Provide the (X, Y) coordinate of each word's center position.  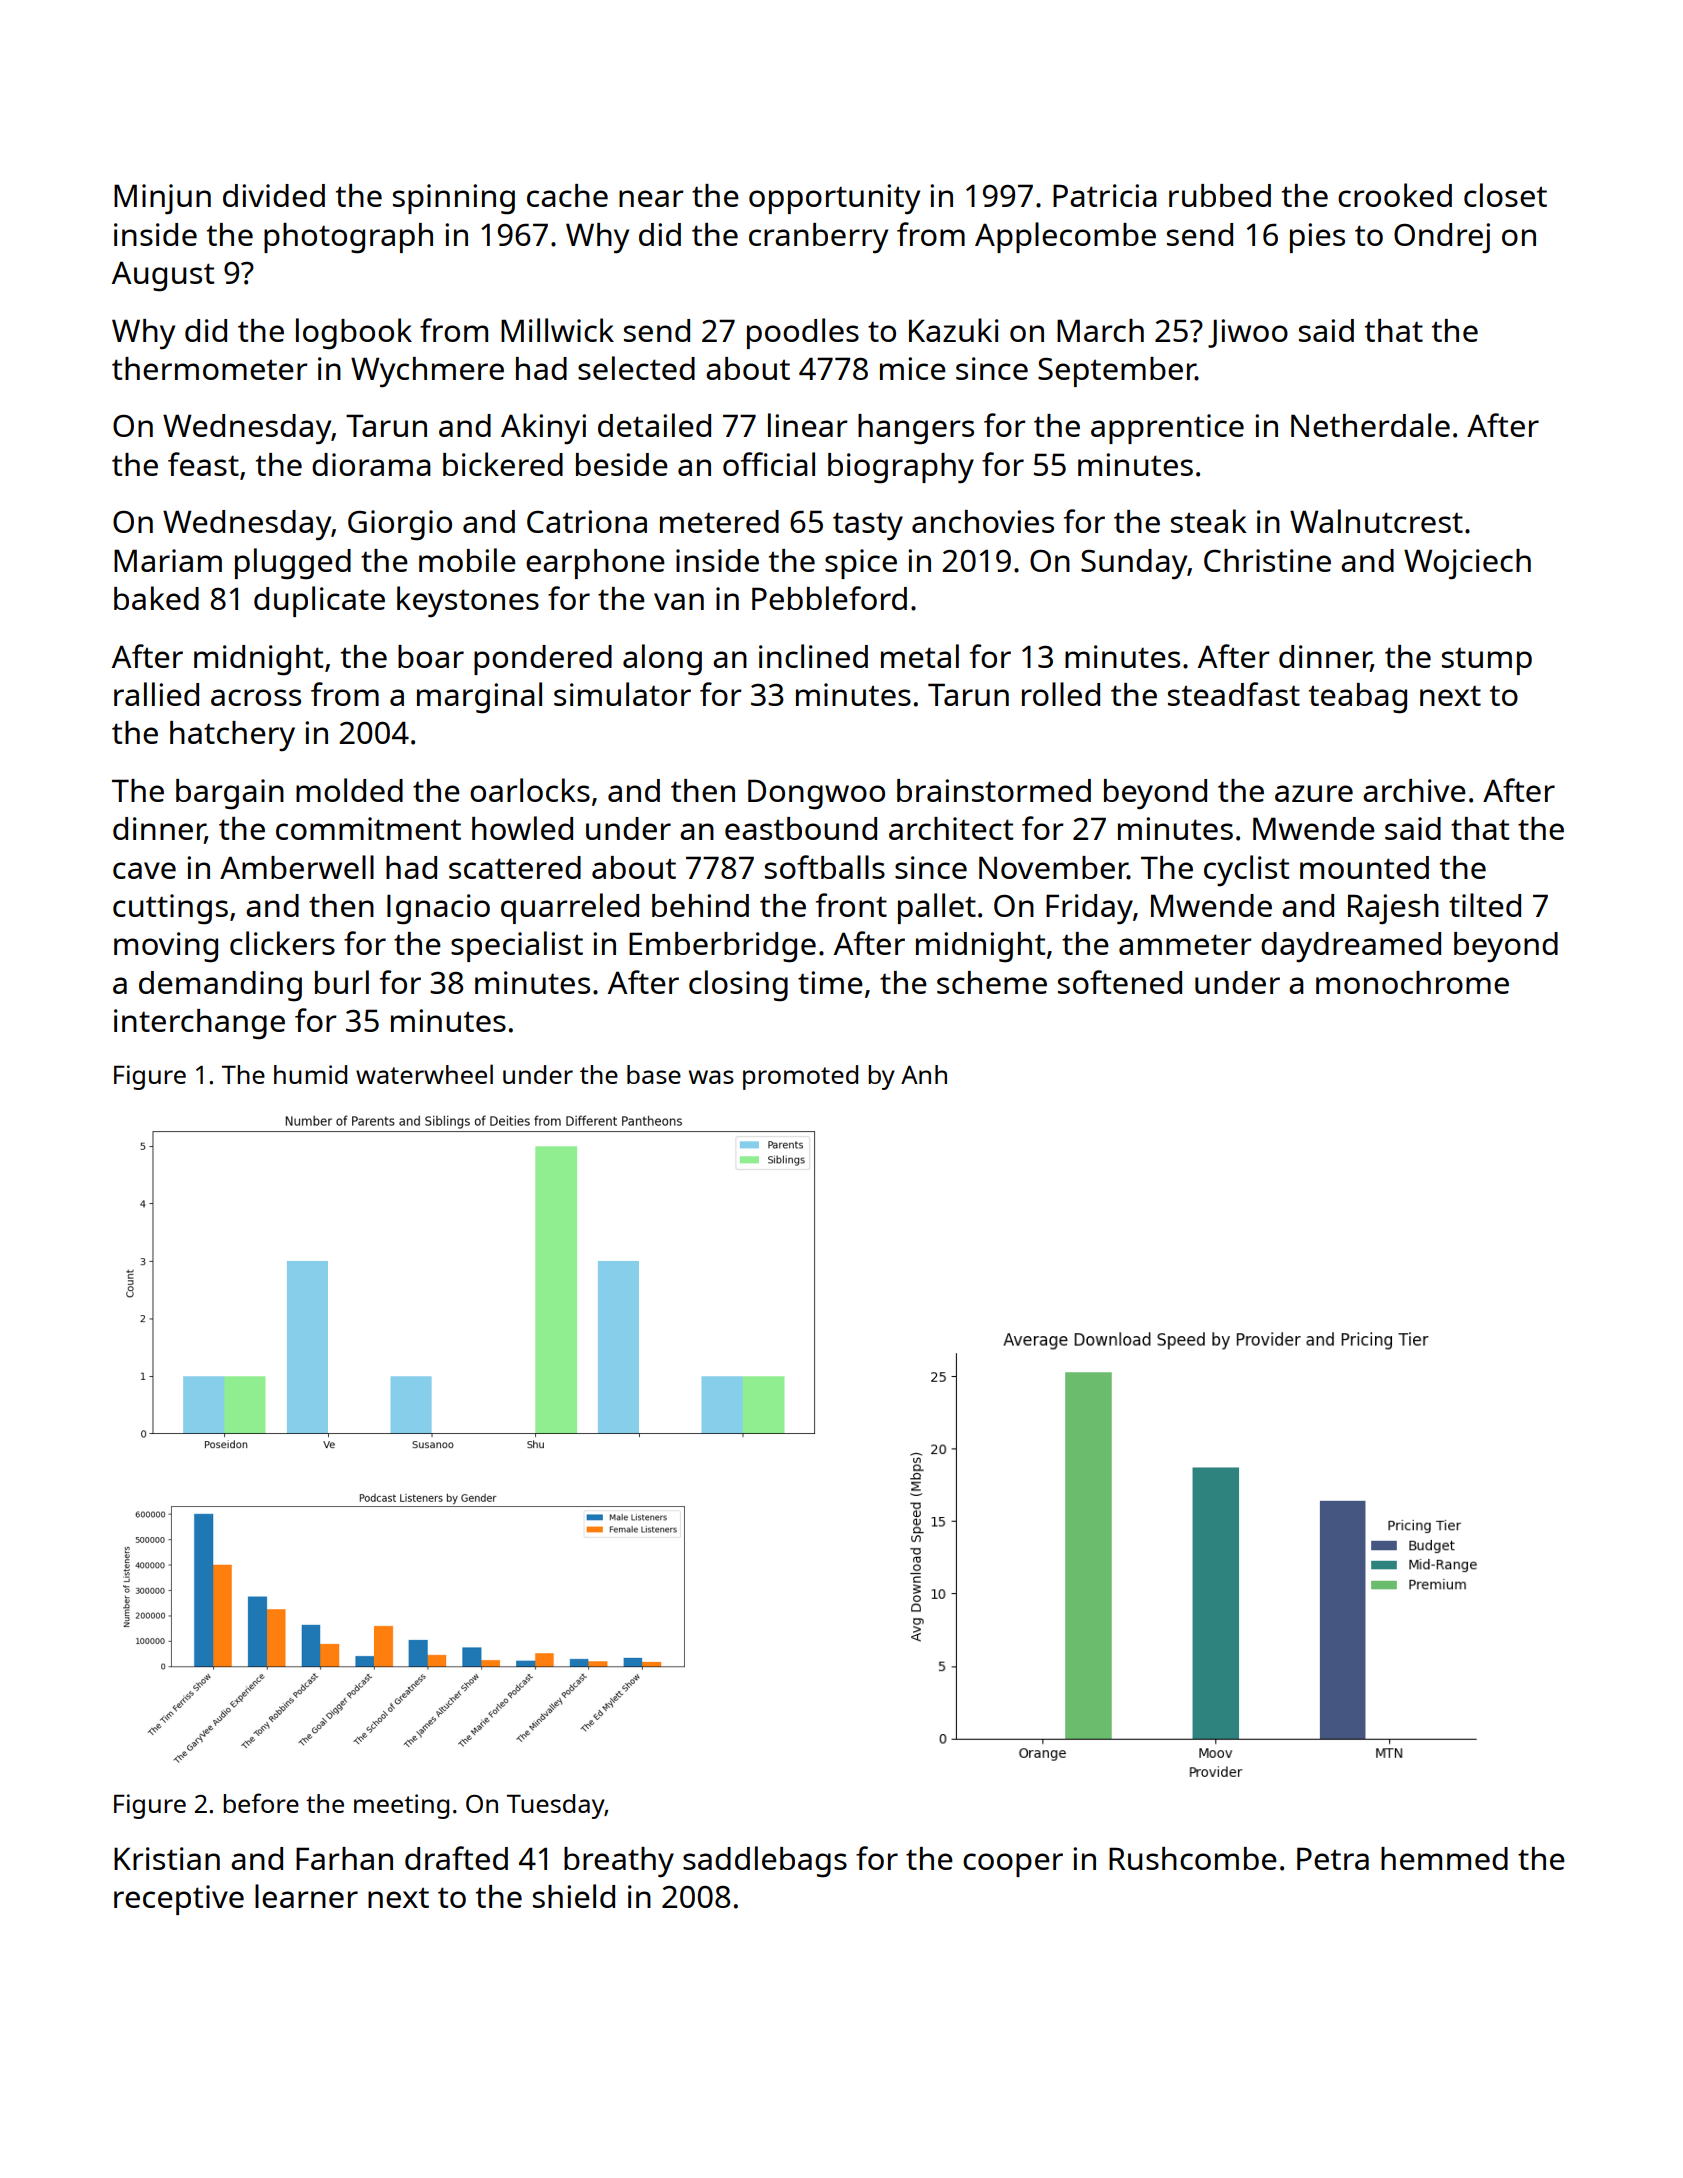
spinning (454, 199)
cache (567, 195)
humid (310, 1074)
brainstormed (994, 790)
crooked (1395, 195)
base (654, 1074)
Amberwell (297, 867)
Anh (924, 1074)
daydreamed (1351, 947)
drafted (456, 1858)
